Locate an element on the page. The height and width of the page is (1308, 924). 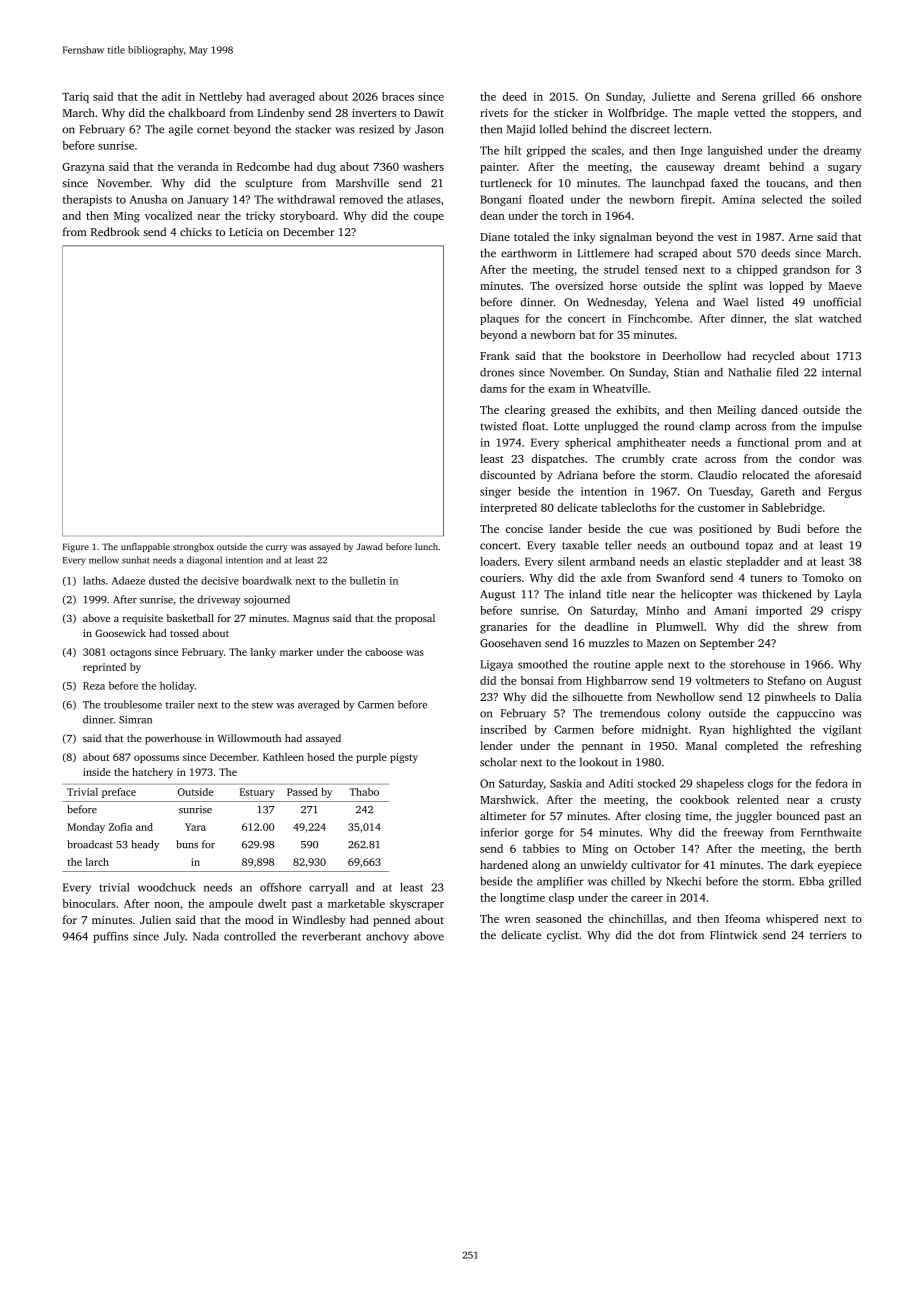
terriers is located at coordinates (828, 935).
